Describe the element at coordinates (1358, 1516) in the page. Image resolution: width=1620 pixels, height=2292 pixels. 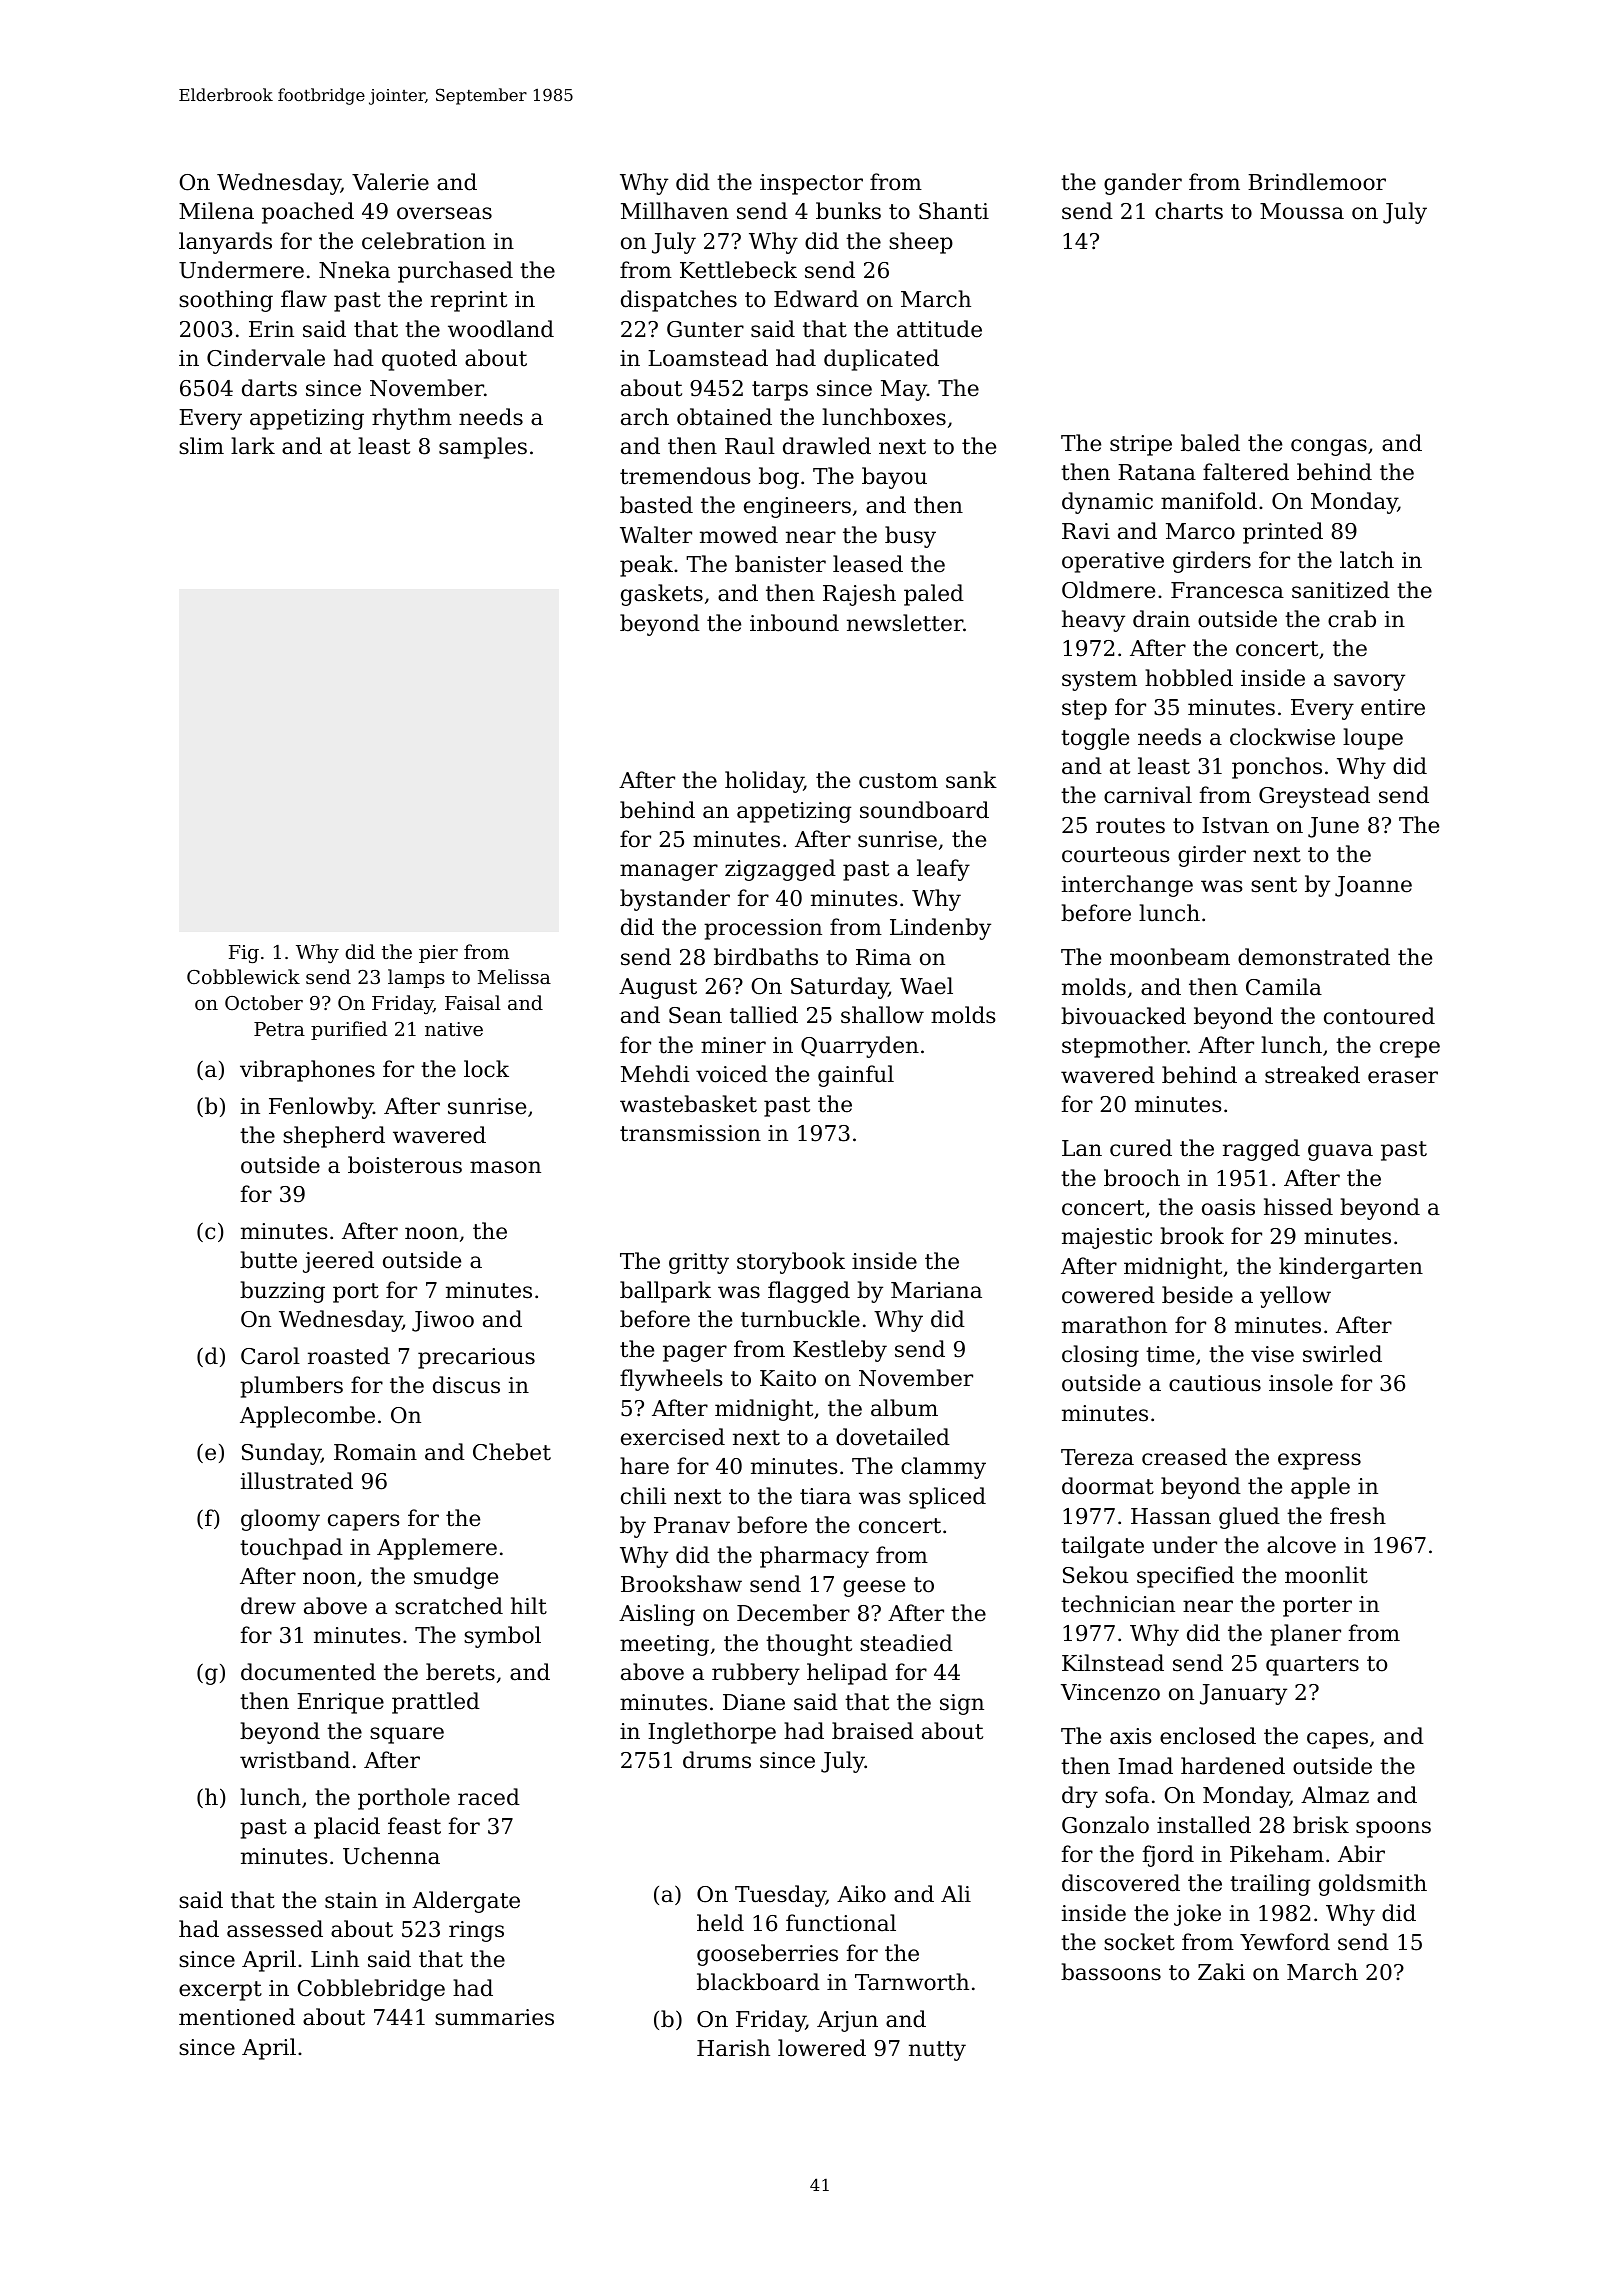
I see `fresh` at that location.
